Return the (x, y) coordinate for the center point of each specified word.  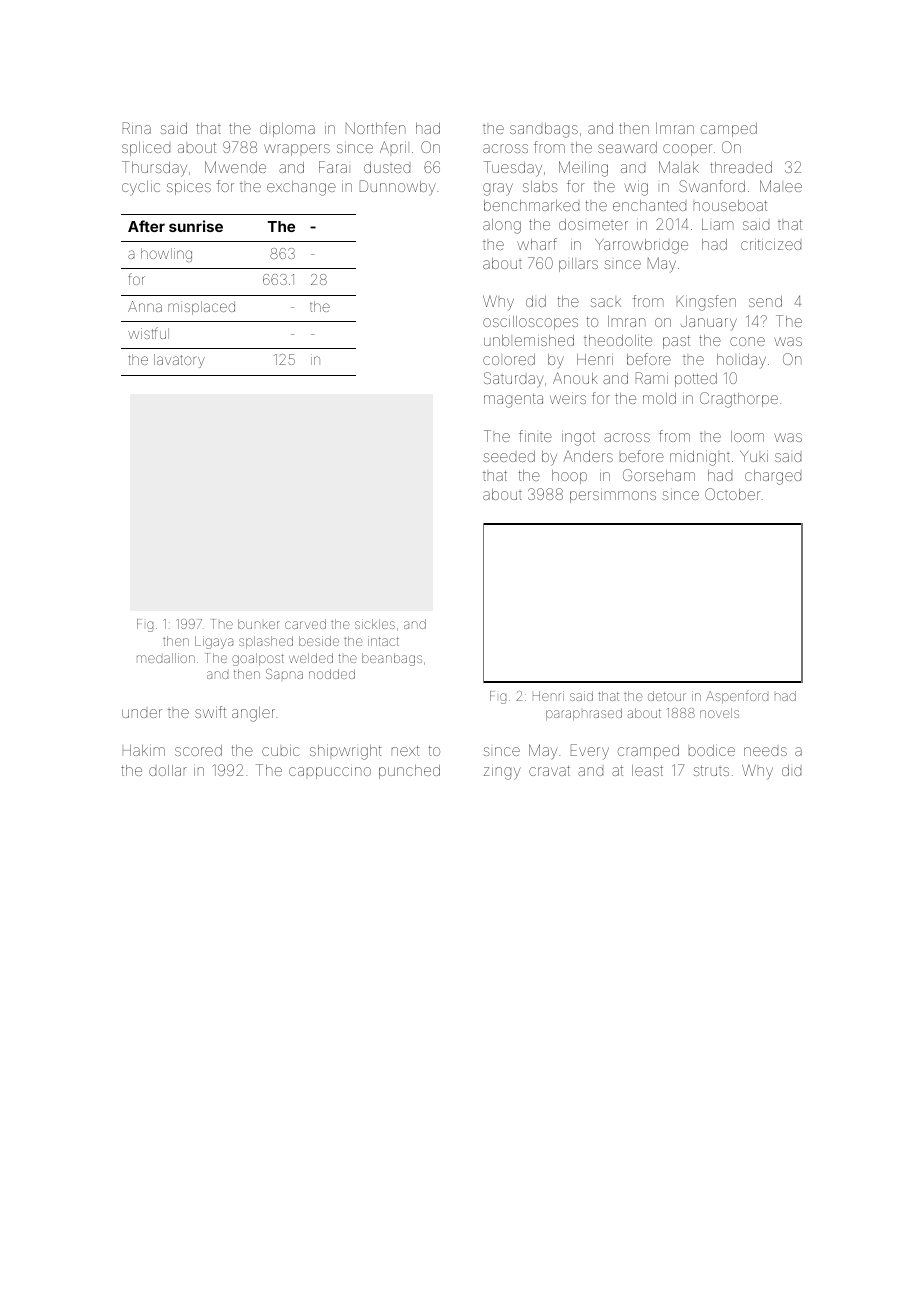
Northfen (376, 128)
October (733, 494)
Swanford (712, 186)
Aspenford (737, 697)
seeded (509, 456)
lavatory (179, 361)
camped (729, 130)
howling (166, 255)
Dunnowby (398, 188)
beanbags (392, 659)
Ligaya (214, 642)
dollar (168, 770)
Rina (137, 128)
